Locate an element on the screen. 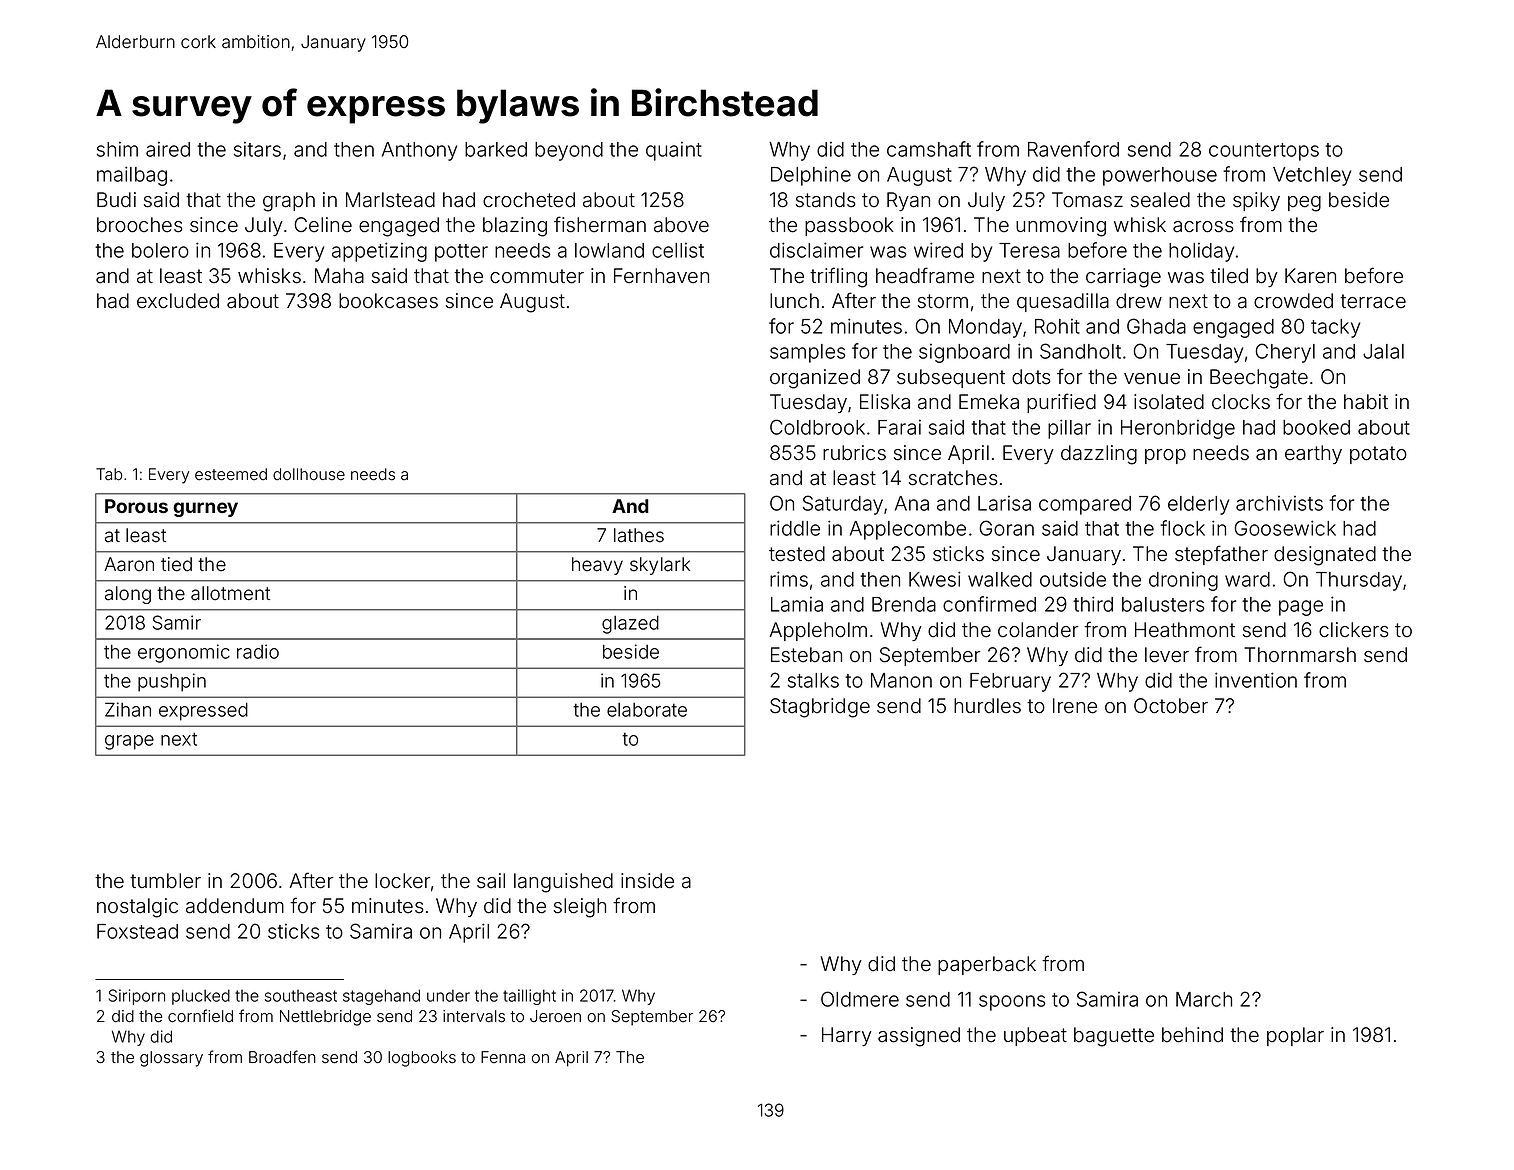 This screenshot has height=1170, width=1514. esteemed is located at coordinates (231, 474).
